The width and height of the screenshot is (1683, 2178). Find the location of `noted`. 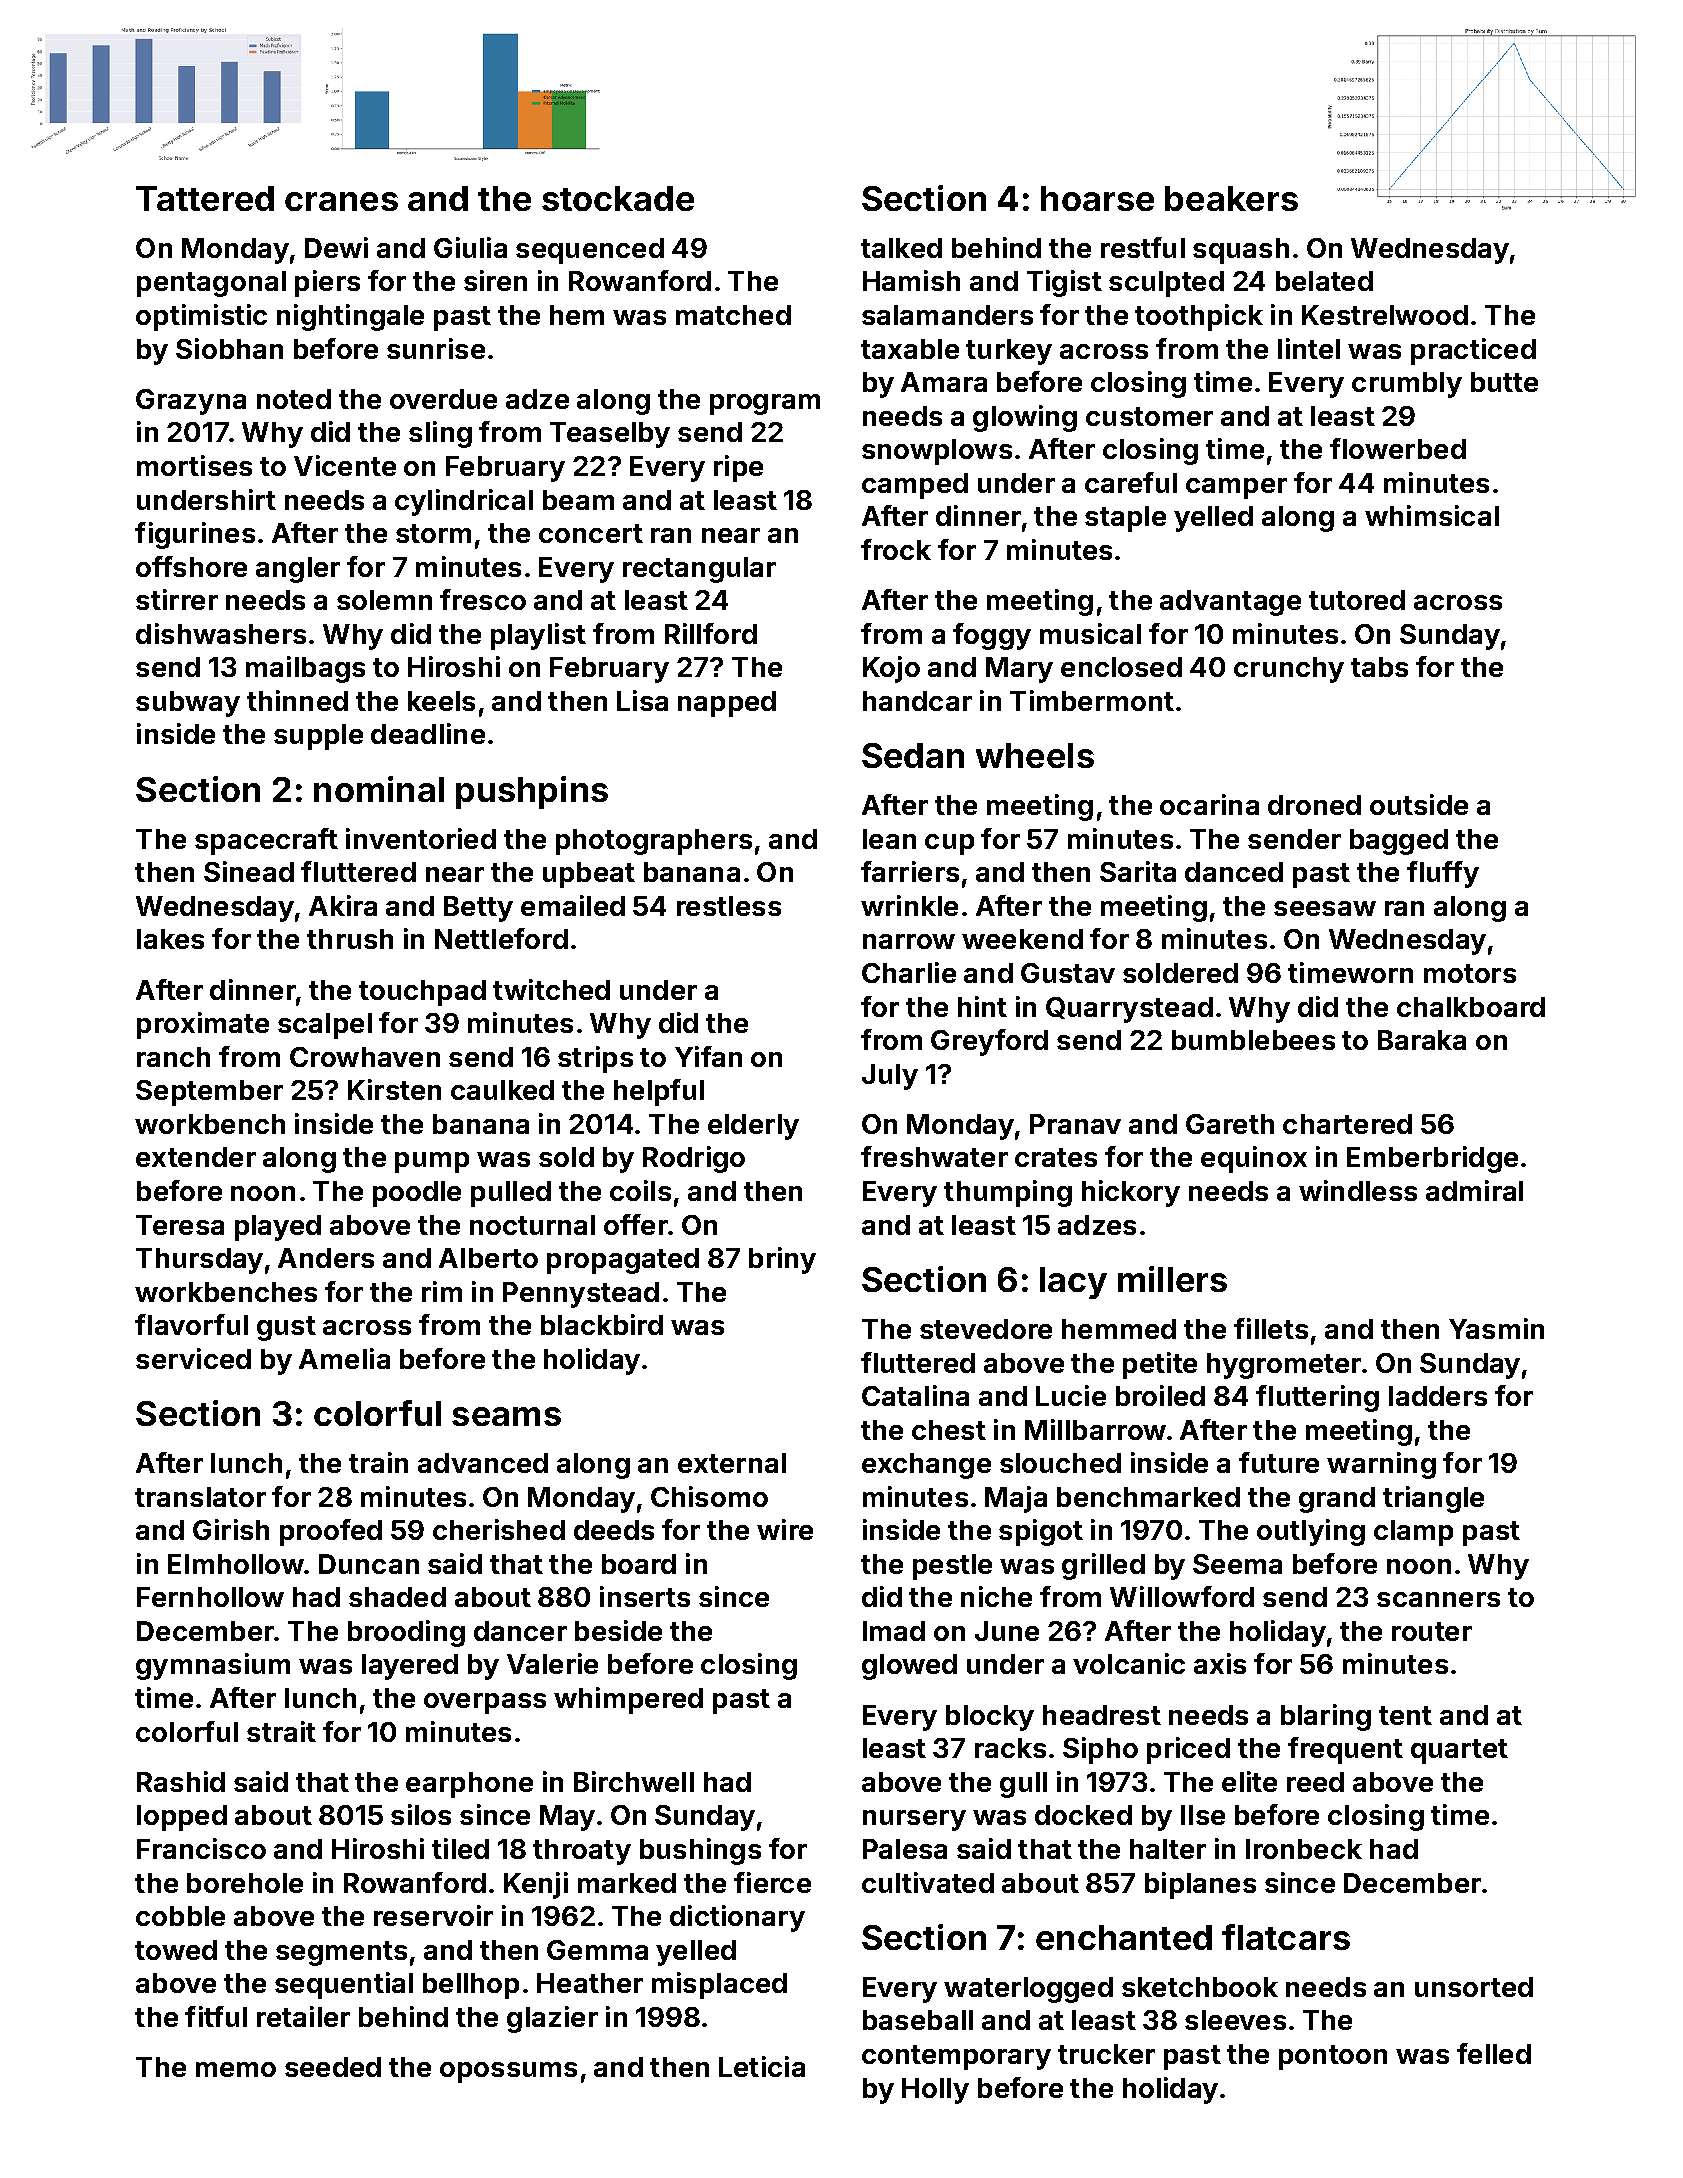

noted is located at coordinates (294, 399).
